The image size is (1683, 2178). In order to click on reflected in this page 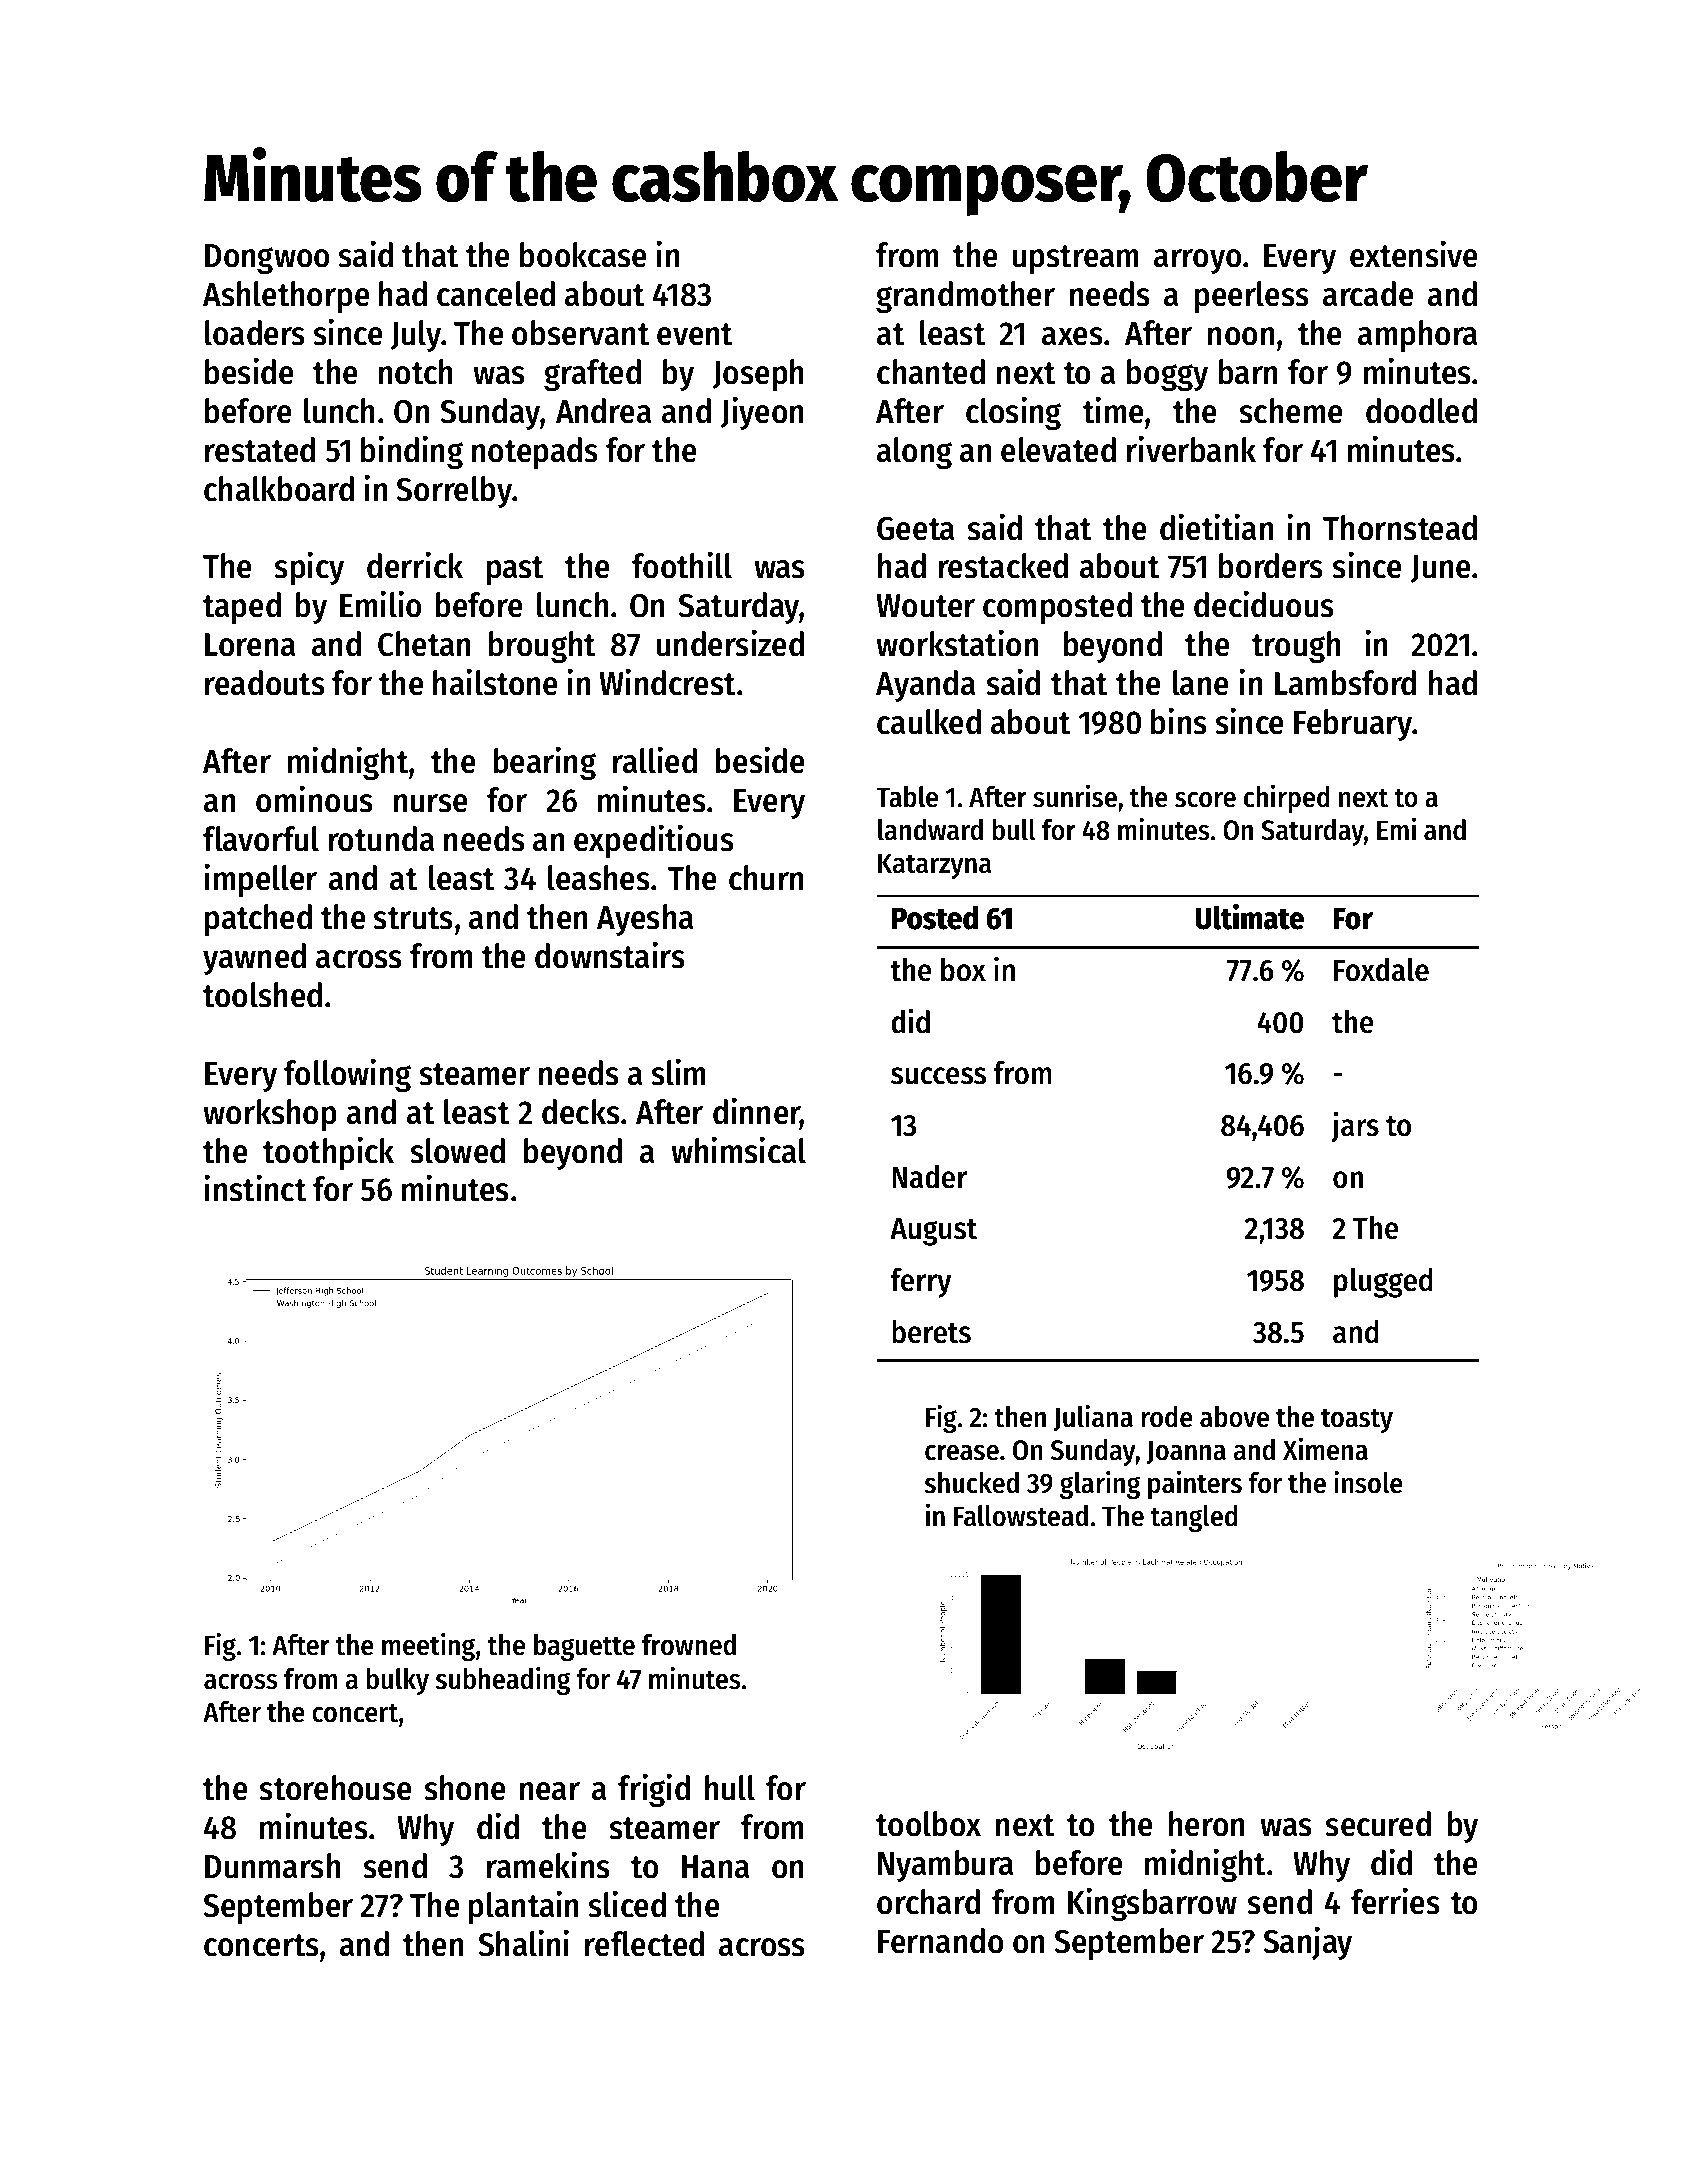, I will do `click(644, 1944)`.
